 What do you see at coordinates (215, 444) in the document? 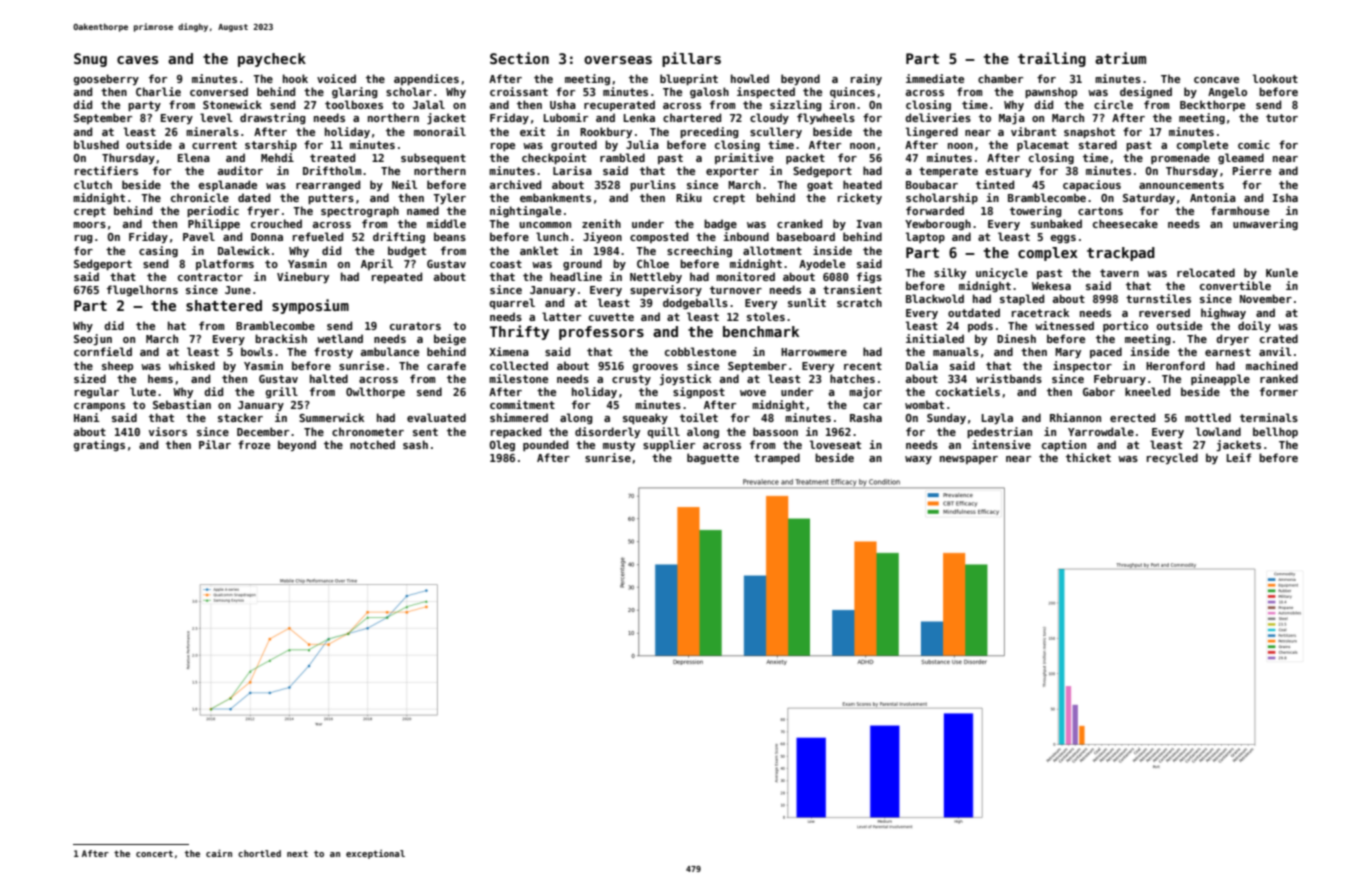
I see `Pilar` at bounding box center [215, 444].
